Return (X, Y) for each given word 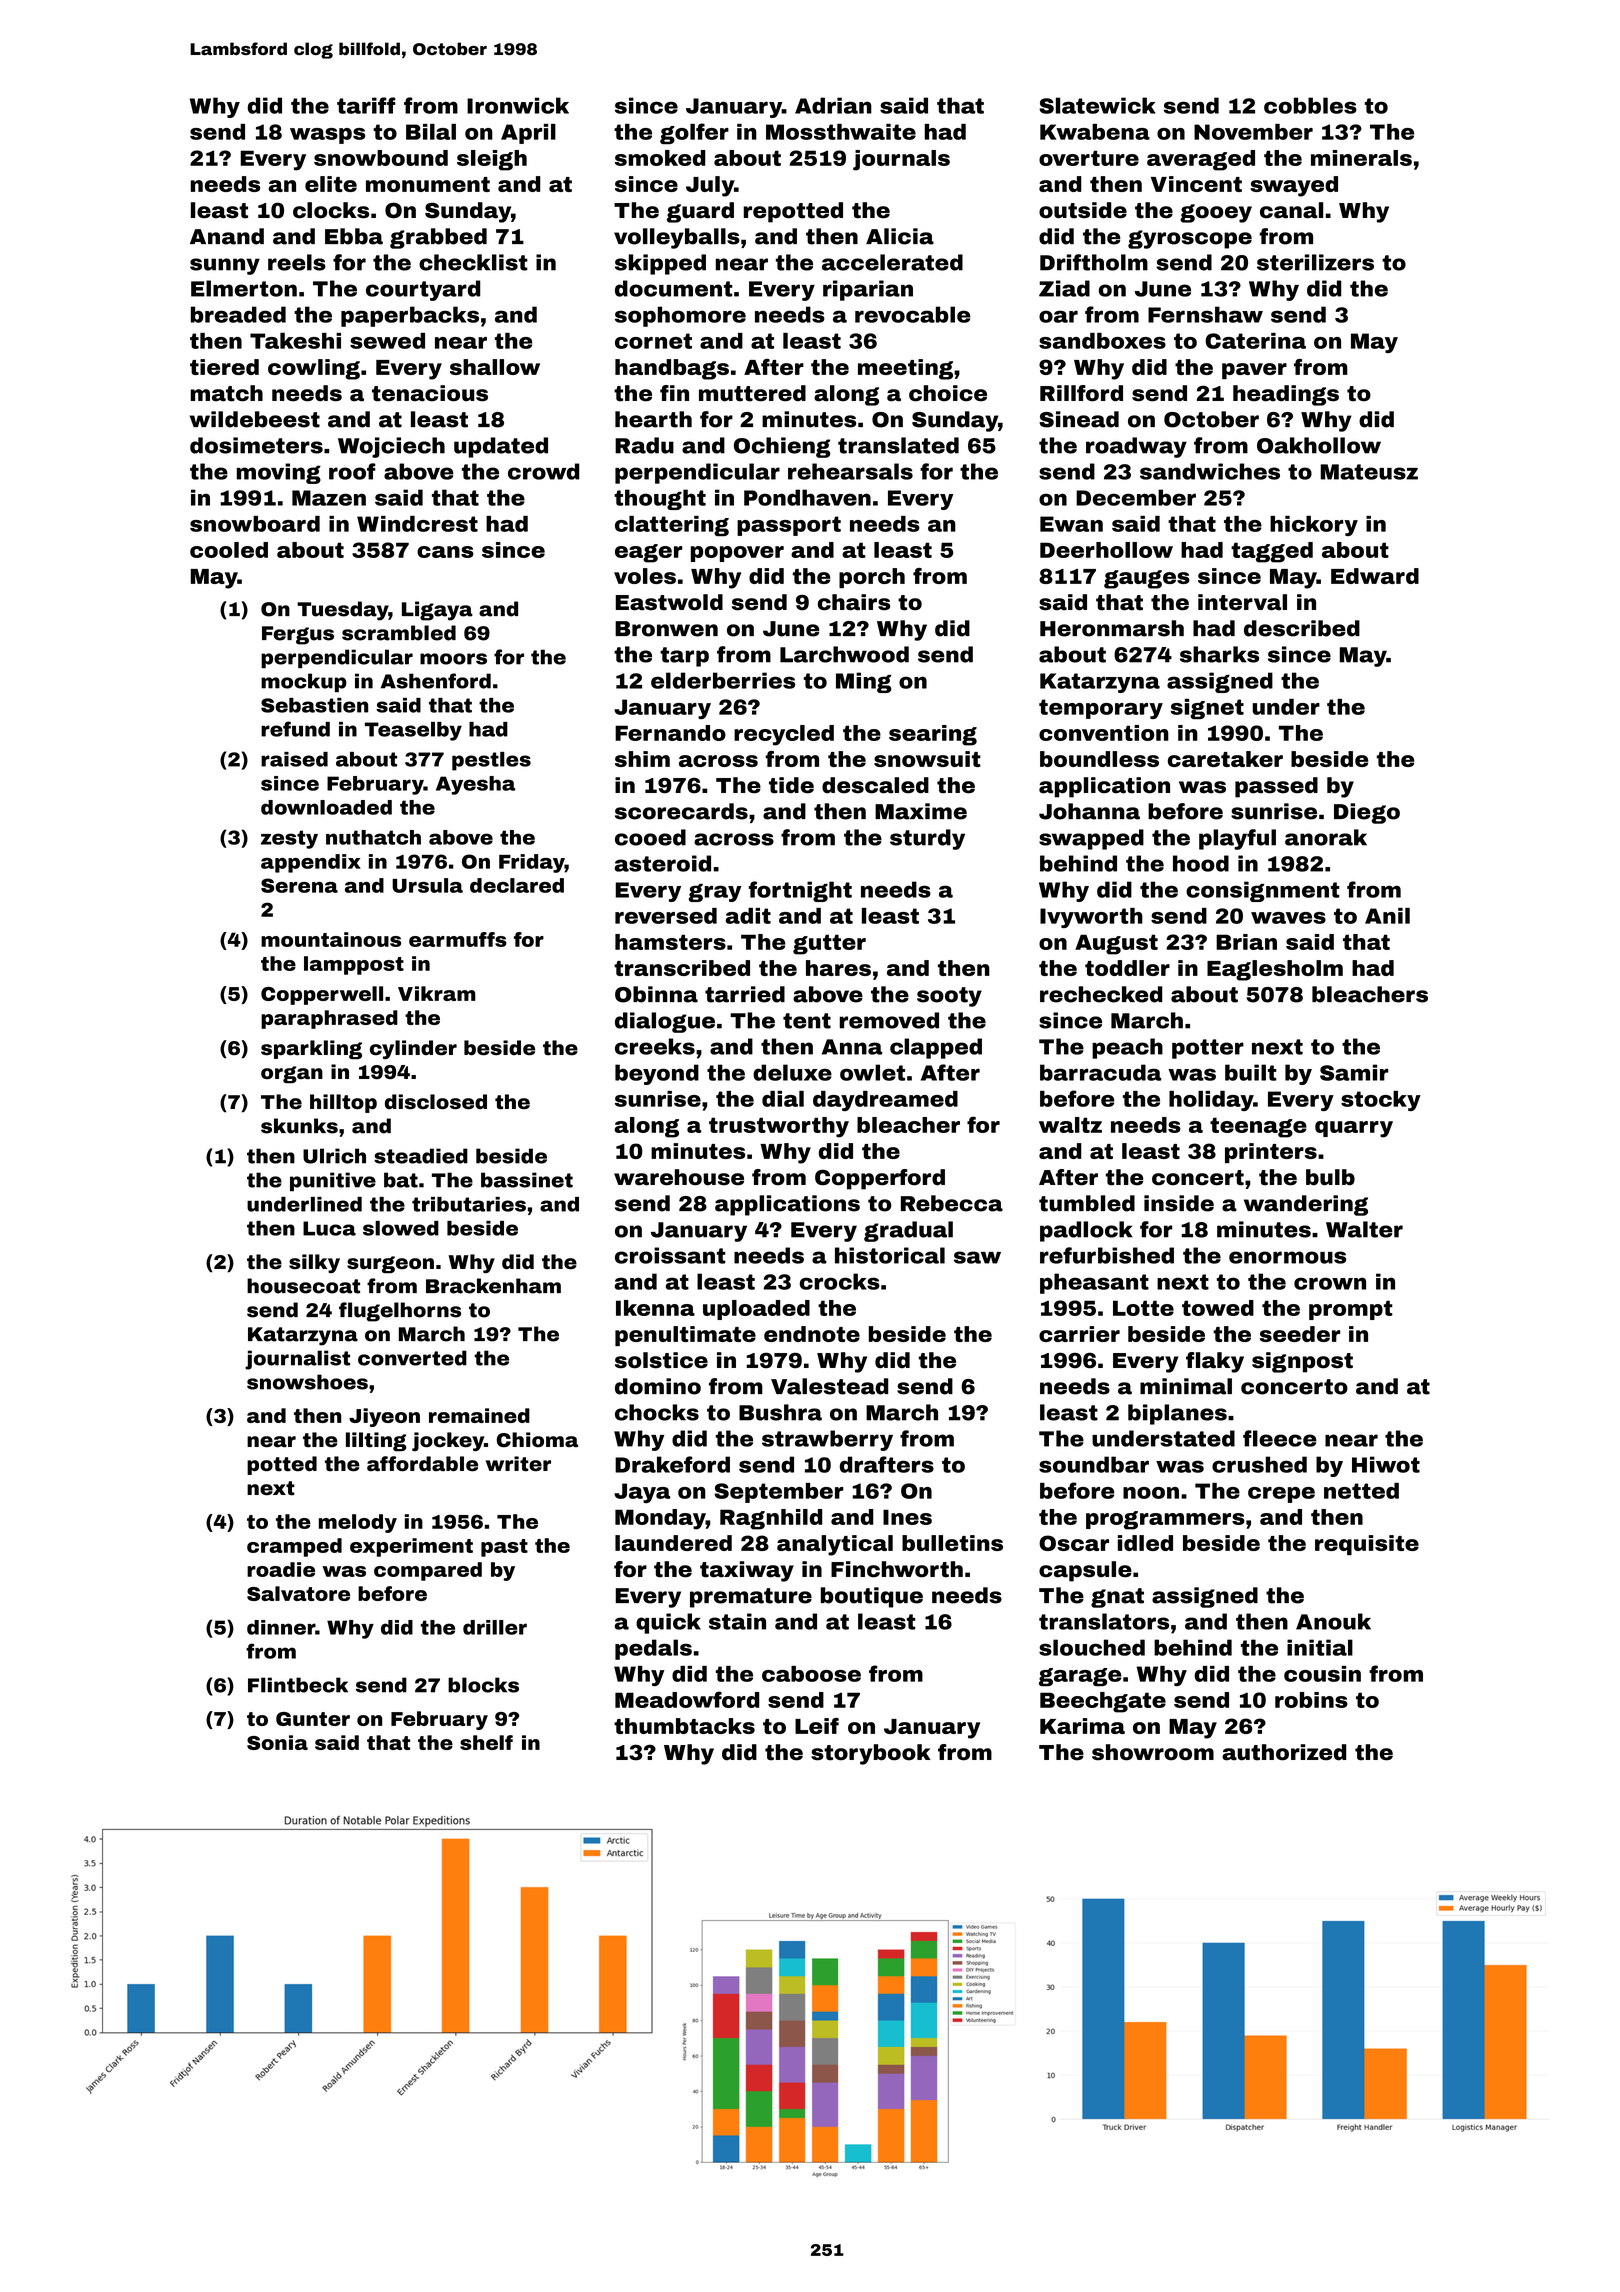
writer (518, 1464)
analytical (835, 1545)
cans (445, 552)
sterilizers (1315, 262)
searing (933, 735)
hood (1201, 863)
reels (297, 262)
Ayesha (475, 785)
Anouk (1333, 1621)
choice (948, 393)
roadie (281, 1569)
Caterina (1255, 341)
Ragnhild (771, 1519)
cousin (1322, 1674)
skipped (660, 264)
